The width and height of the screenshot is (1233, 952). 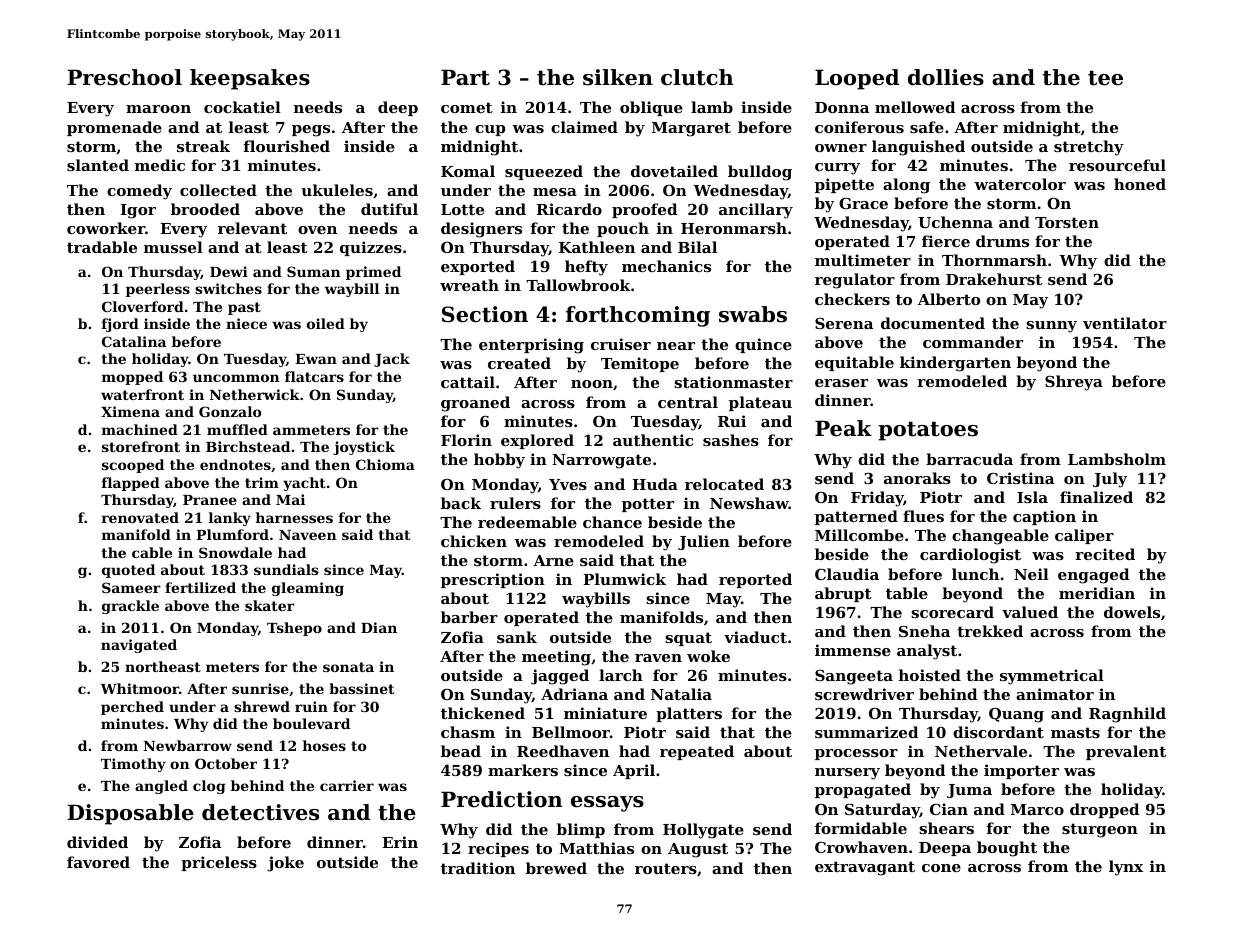 I want to click on streak, so click(x=203, y=146).
